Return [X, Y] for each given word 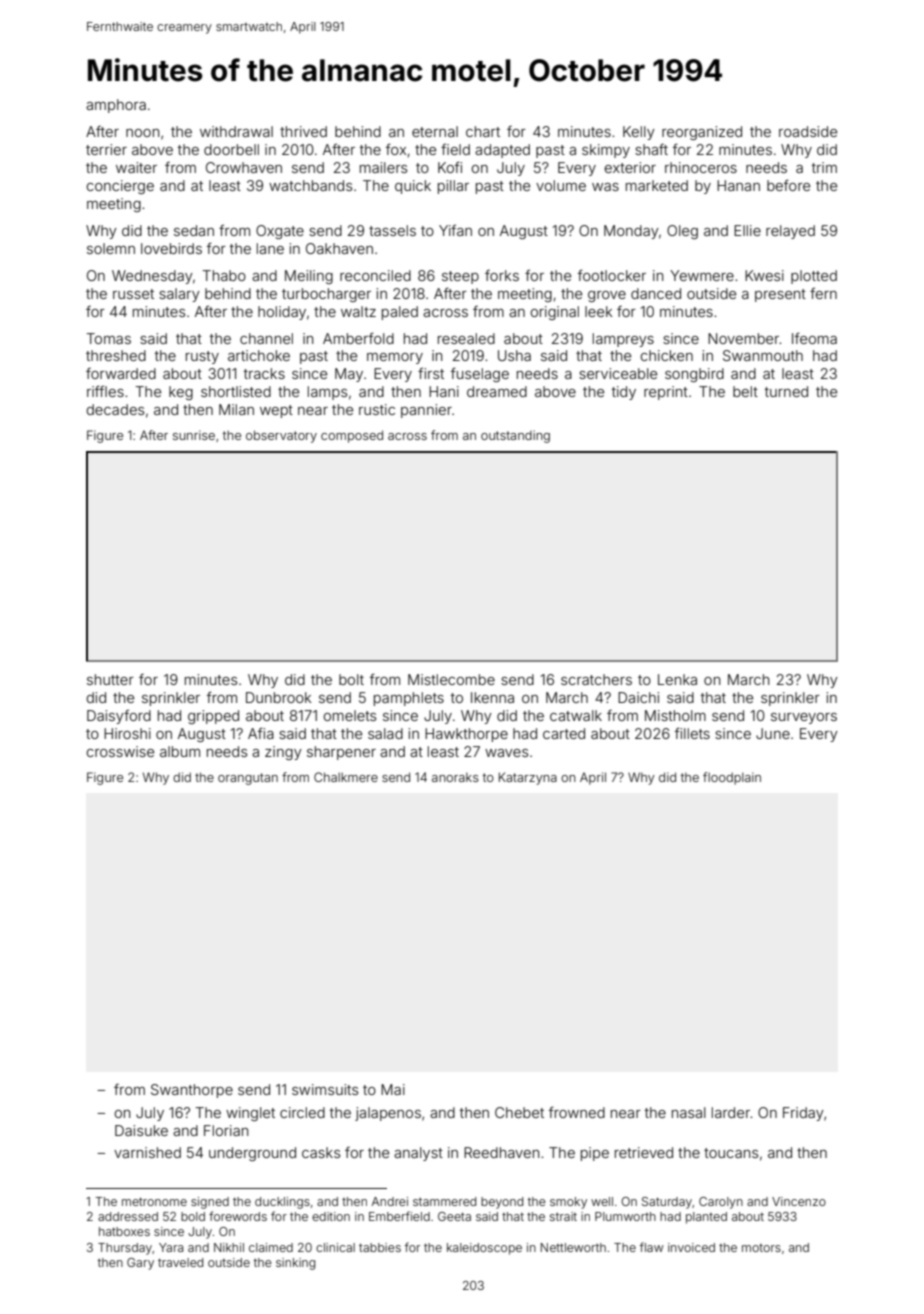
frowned [577, 1112]
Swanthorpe [192, 1091]
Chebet [519, 1112]
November [744, 338]
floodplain [732, 778]
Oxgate [280, 232]
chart [483, 131]
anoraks [455, 777]
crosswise [120, 751]
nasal [689, 1112]
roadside [808, 131]
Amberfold [358, 338]
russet [133, 294]
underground [252, 1154]
